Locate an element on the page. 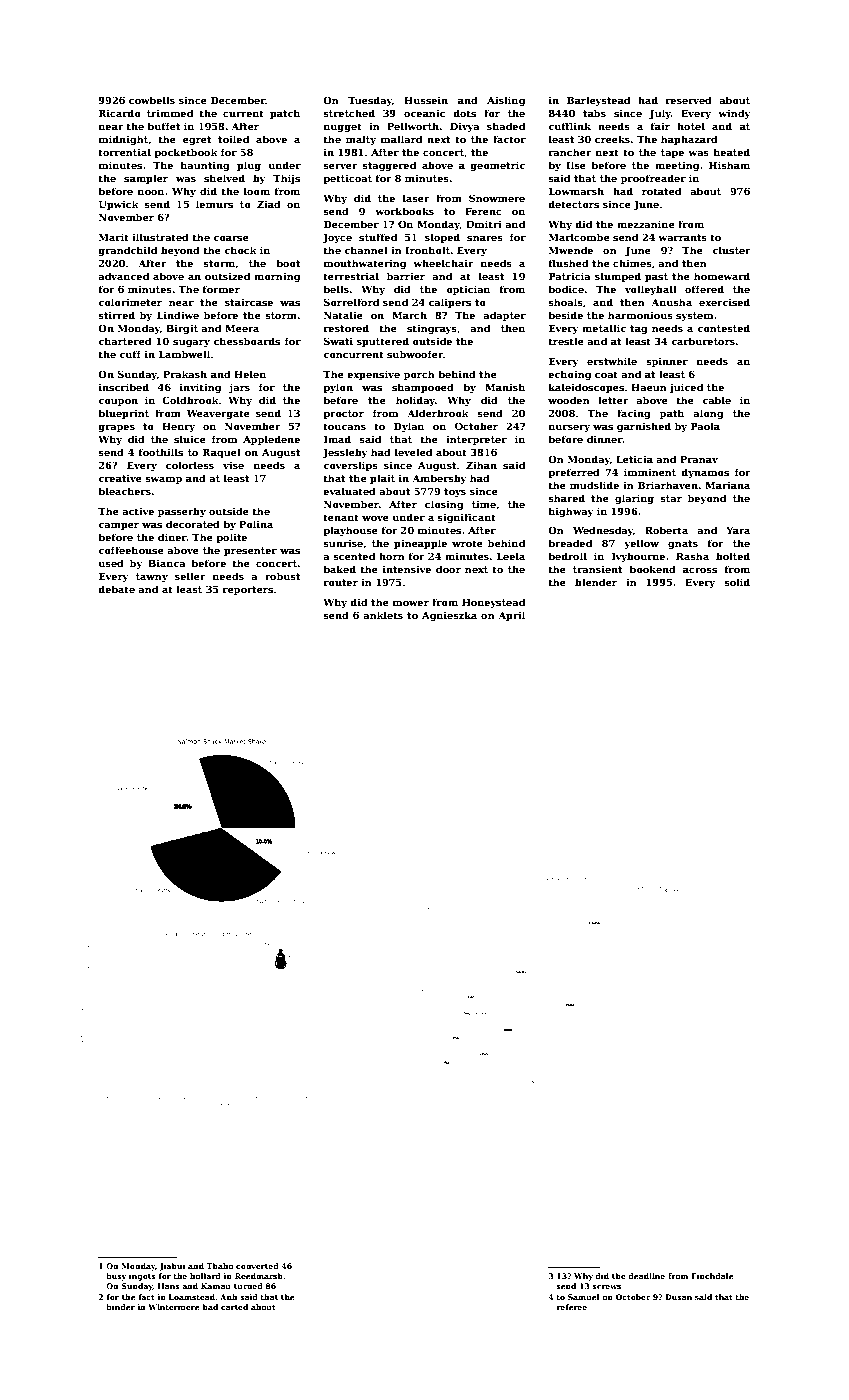 The height and width of the image is (1400, 849). Dusan is located at coordinates (678, 1297).
